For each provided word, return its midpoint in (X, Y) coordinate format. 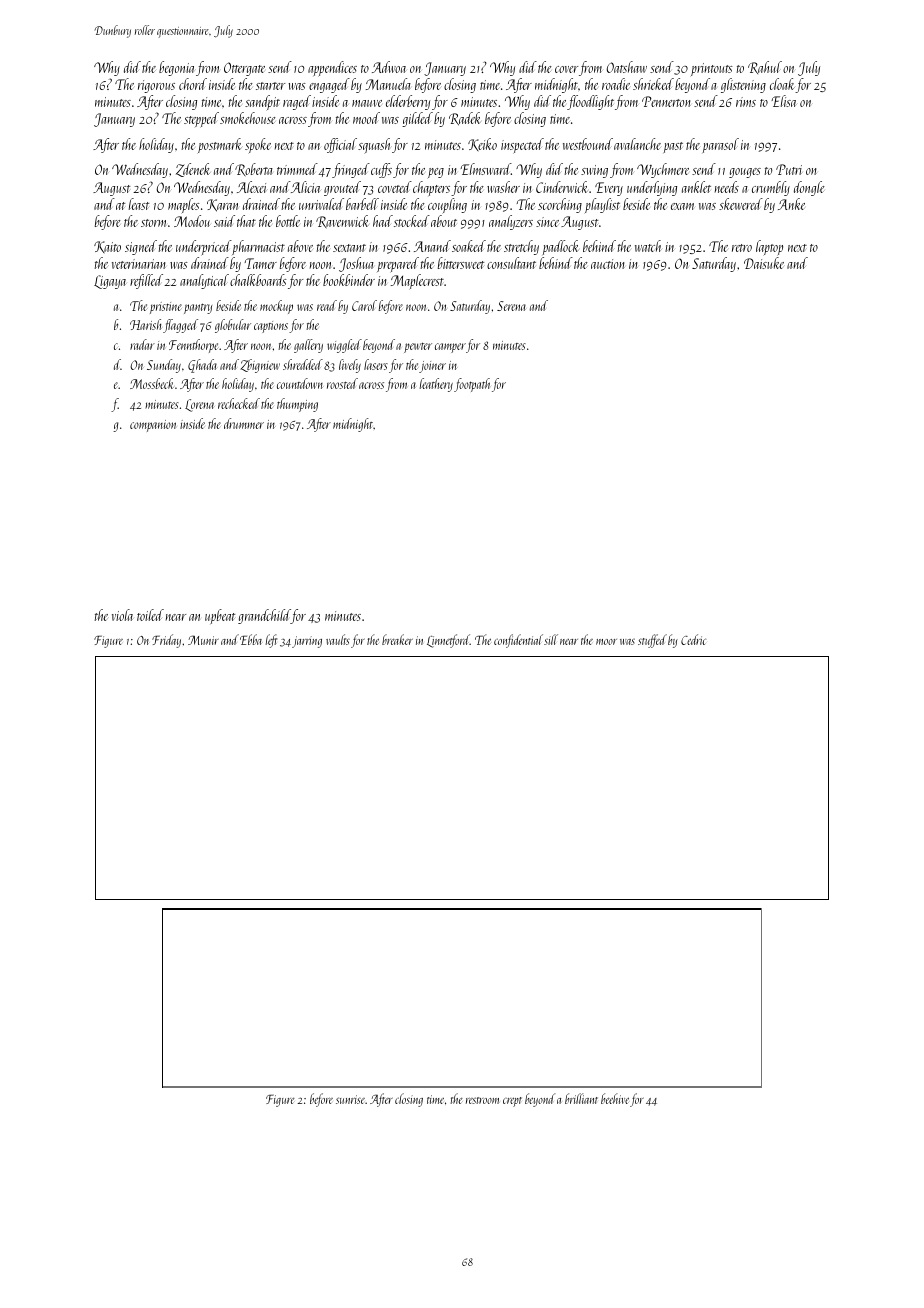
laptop (769, 247)
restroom (482, 1100)
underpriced (204, 247)
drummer (244, 423)
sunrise (351, 1099)
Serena (511, 306)
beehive (615, 1098)
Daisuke (764, 263)
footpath (472, 385)
